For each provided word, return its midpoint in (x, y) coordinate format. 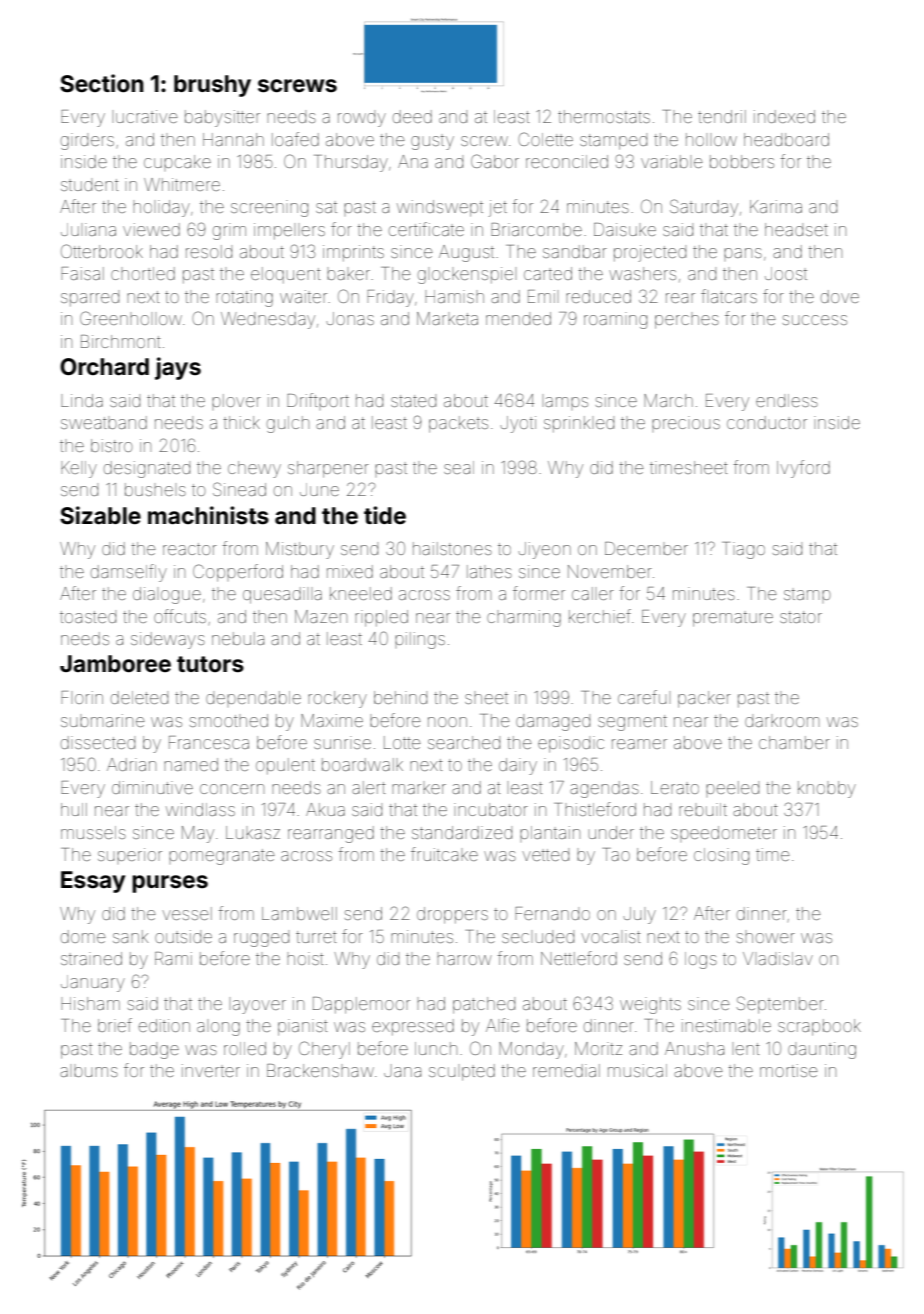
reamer (639, 744)
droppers (452, 915)
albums (89, 1072)
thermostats (604, 116)
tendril (722, 116)
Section (102, 83)
